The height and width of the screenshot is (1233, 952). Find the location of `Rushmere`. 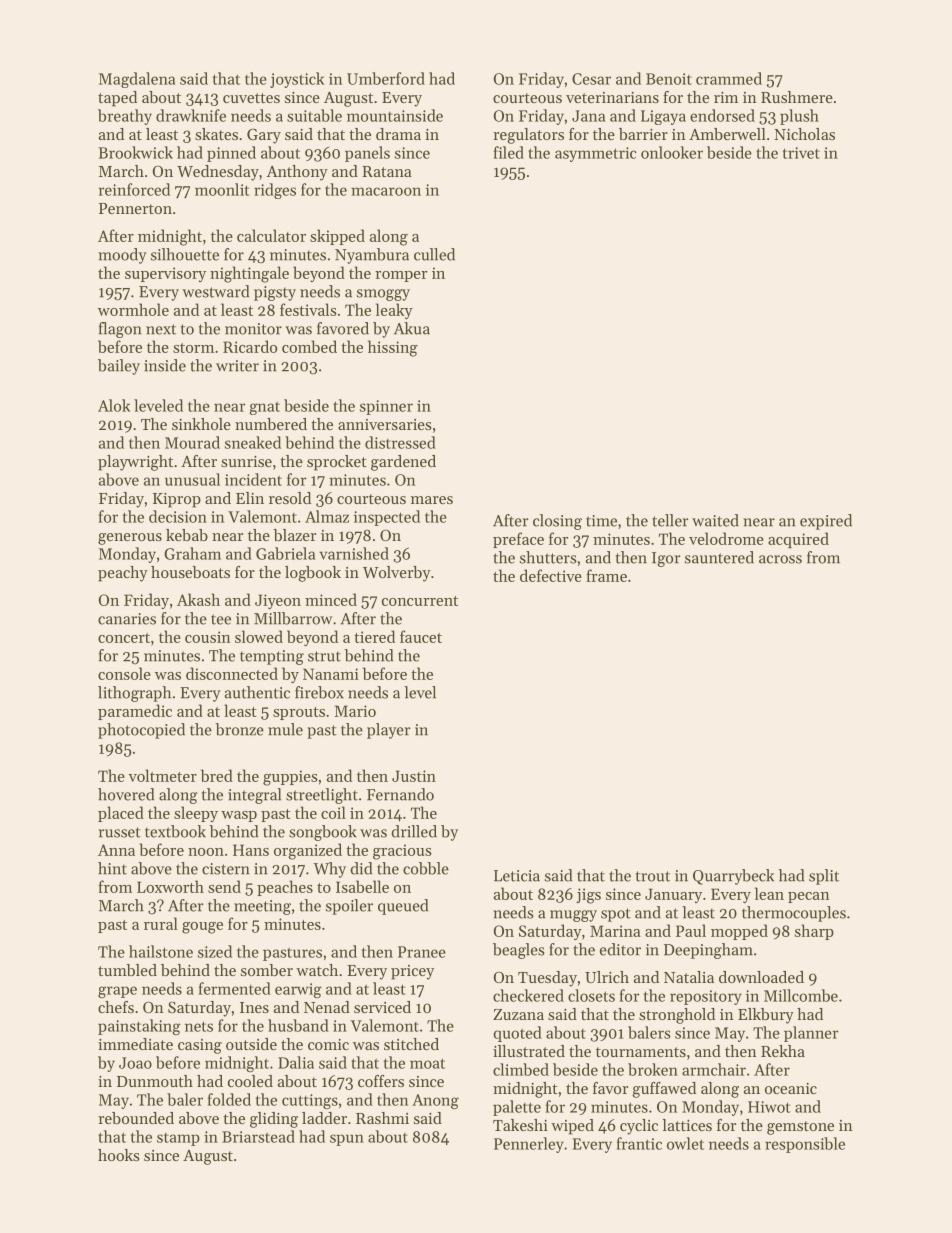

Rushmere is located at coordinates (797, 97).
